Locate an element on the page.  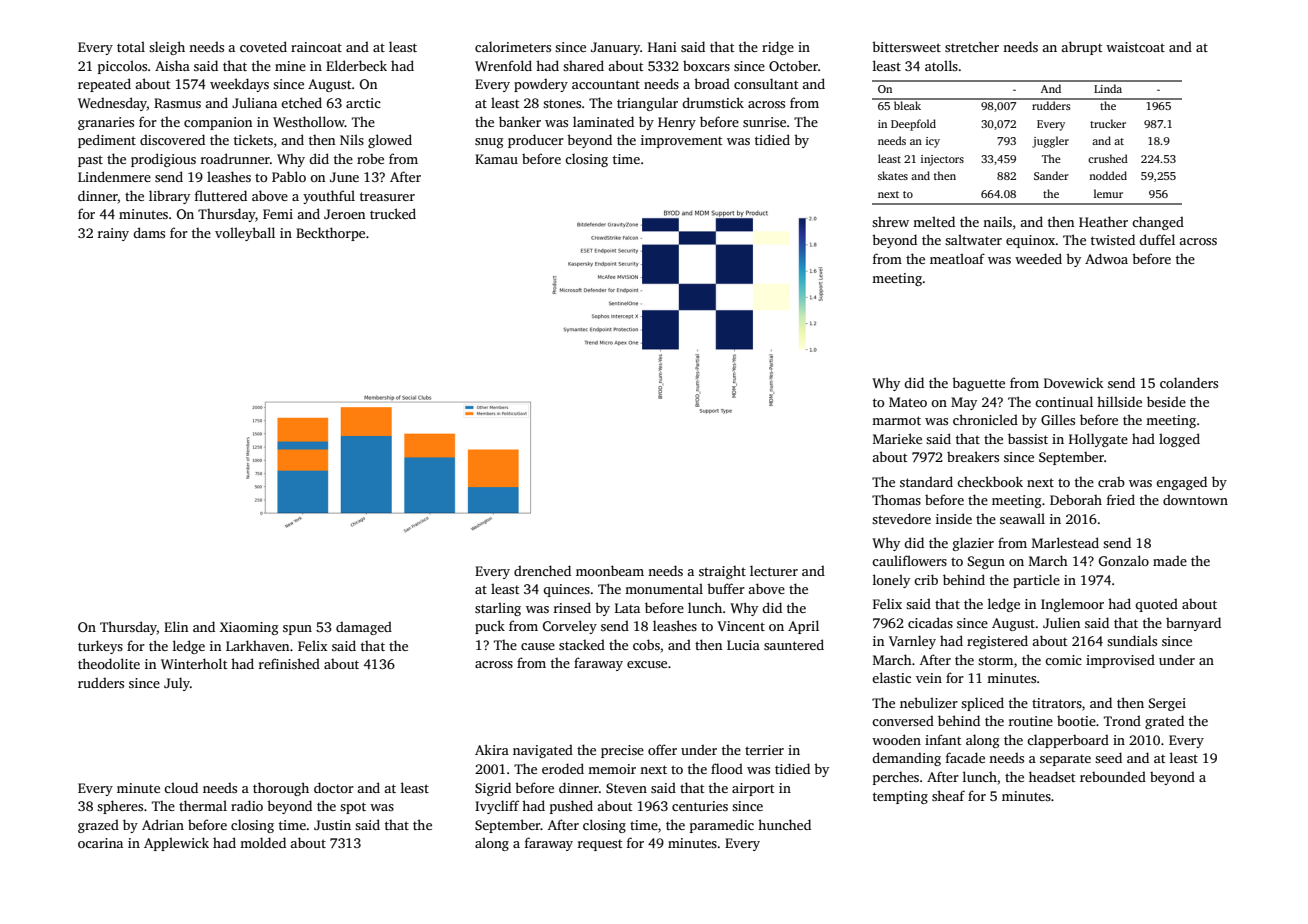
raincoat is located at coordinates (316, 47).
